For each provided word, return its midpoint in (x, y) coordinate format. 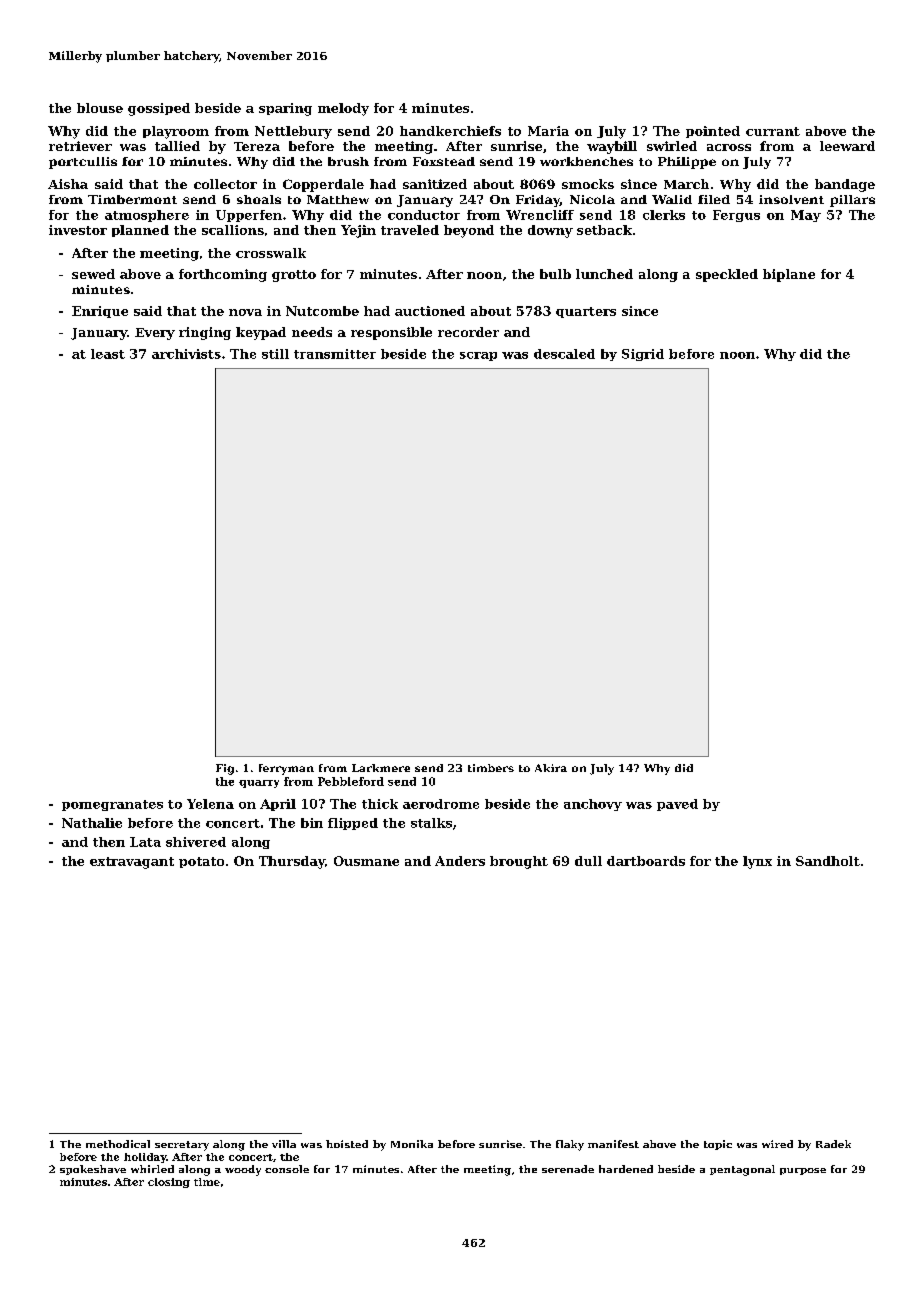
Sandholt (828, 861)
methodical (118, 1144)
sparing (285, 109)
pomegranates (112, 805)
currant (773, 131)
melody (343, 109)
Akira (551, 768)
